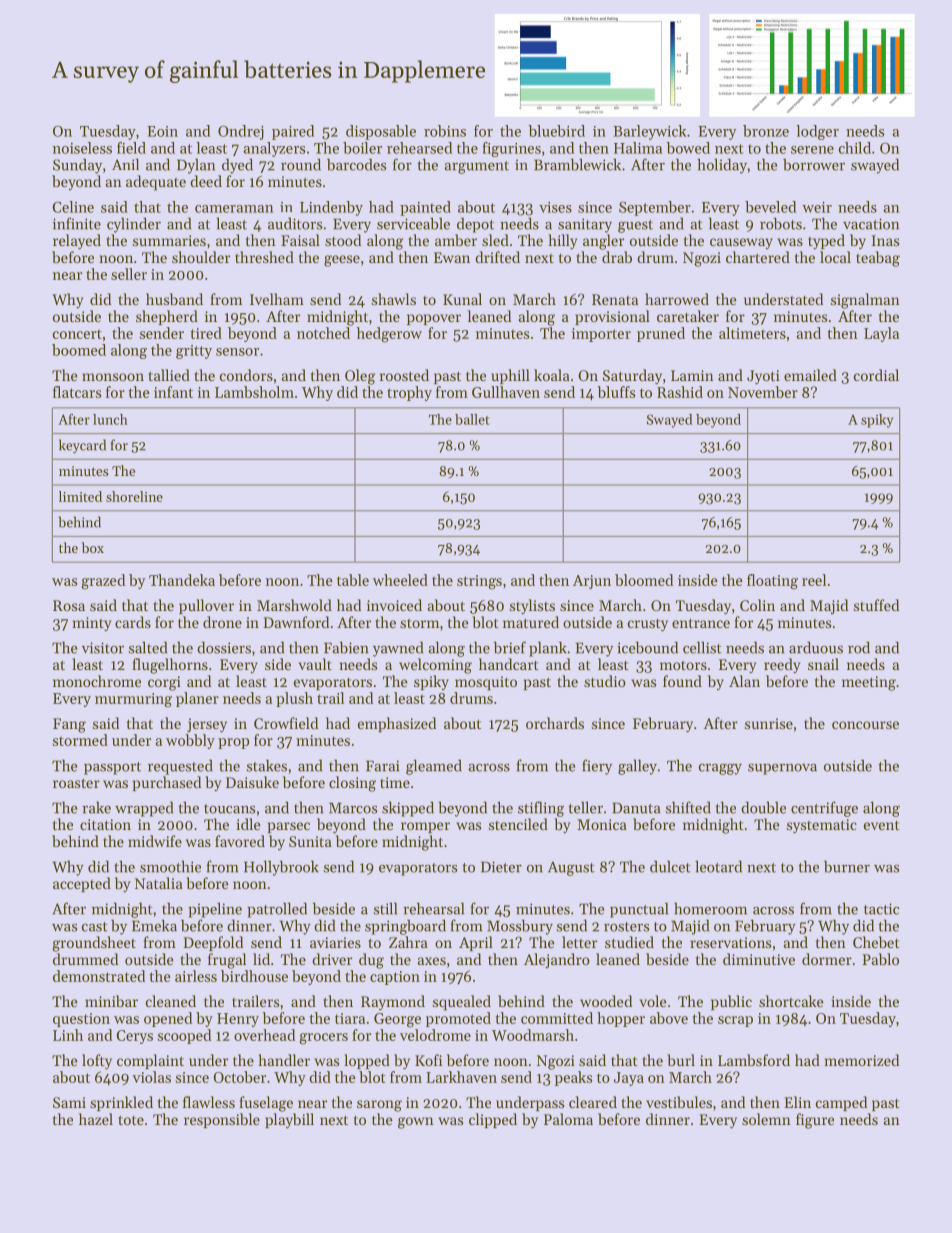  What do you see at coordinates (213, 943) in the screenshot?
I see `Deepfold` at bounding box center [213, 943].
